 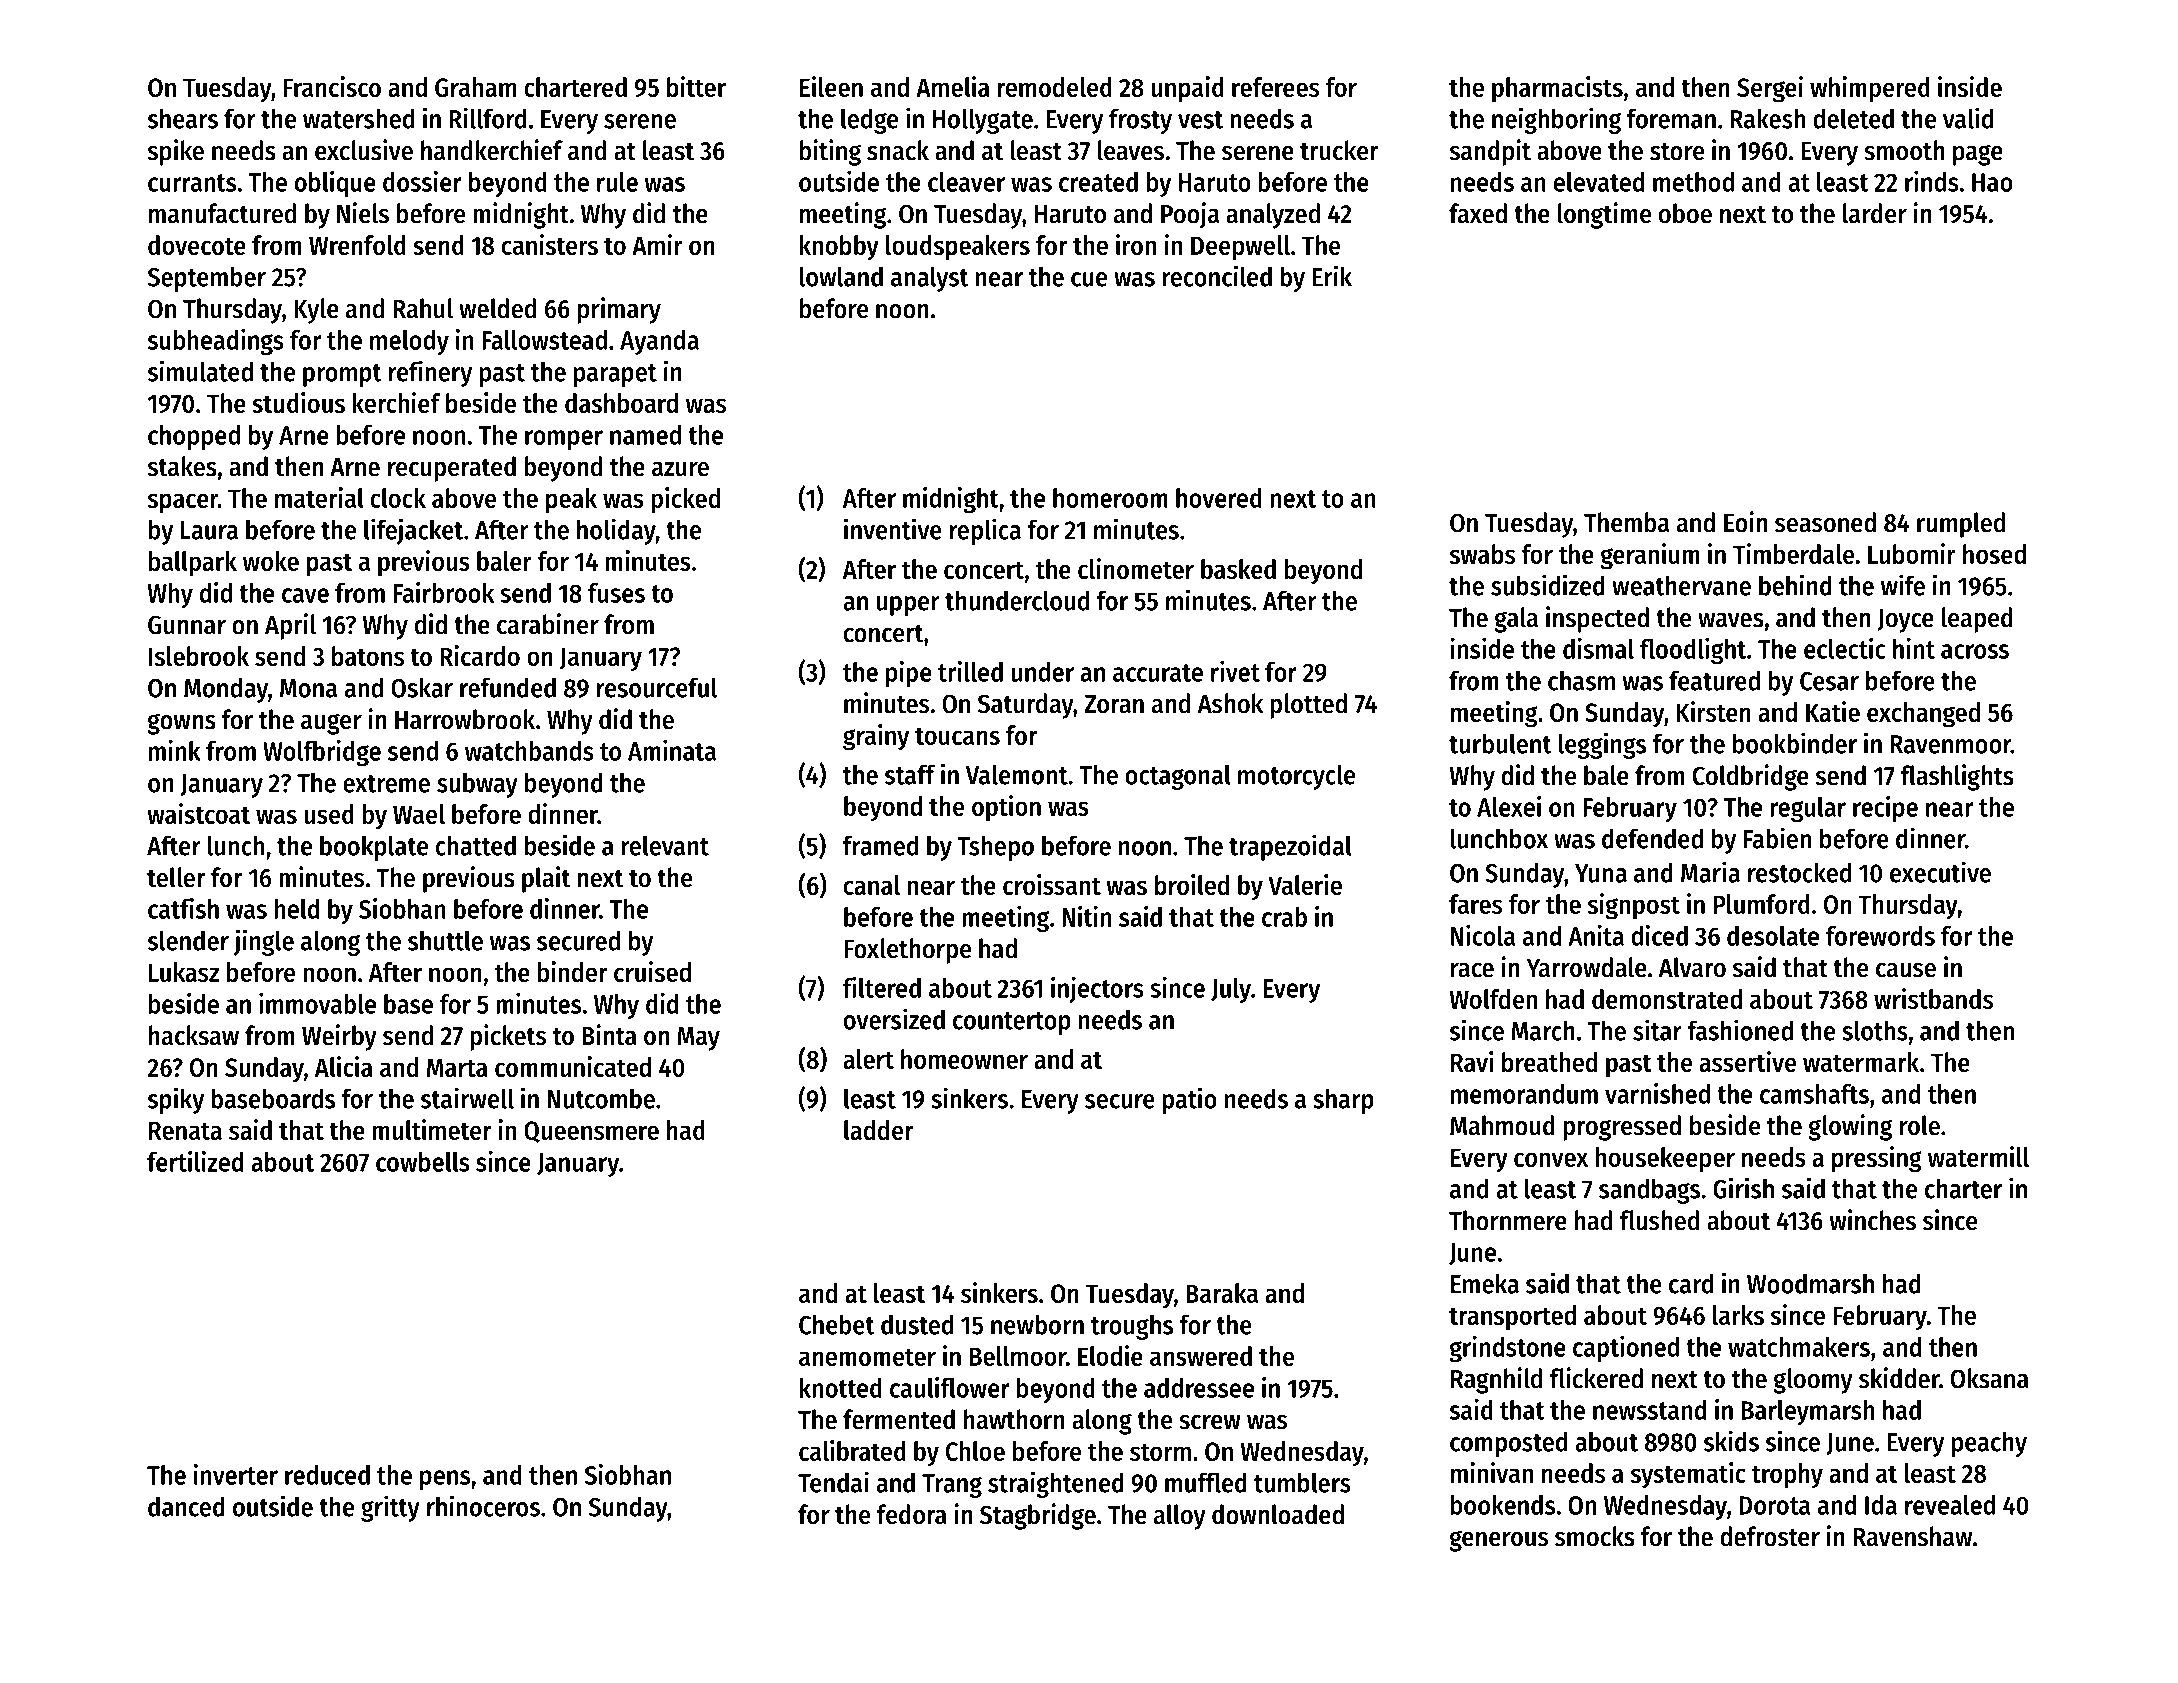 I want to click on pipe, so click(x=909, y=674).
